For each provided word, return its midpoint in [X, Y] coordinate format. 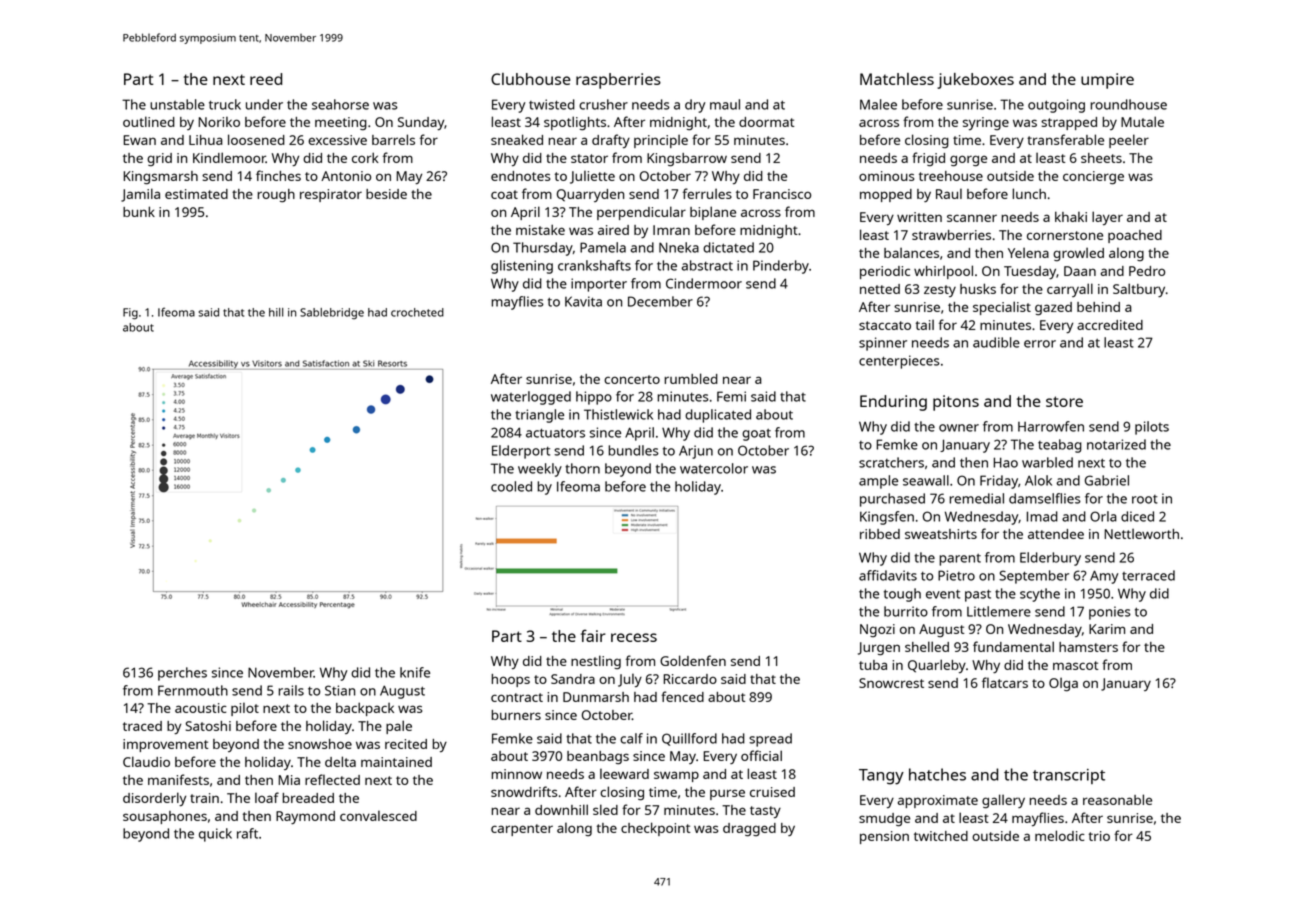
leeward [624, 773]
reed [266, 79]
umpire [1107, 81]
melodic [1060, 835]
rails [291, 690]
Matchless [897, 79]
